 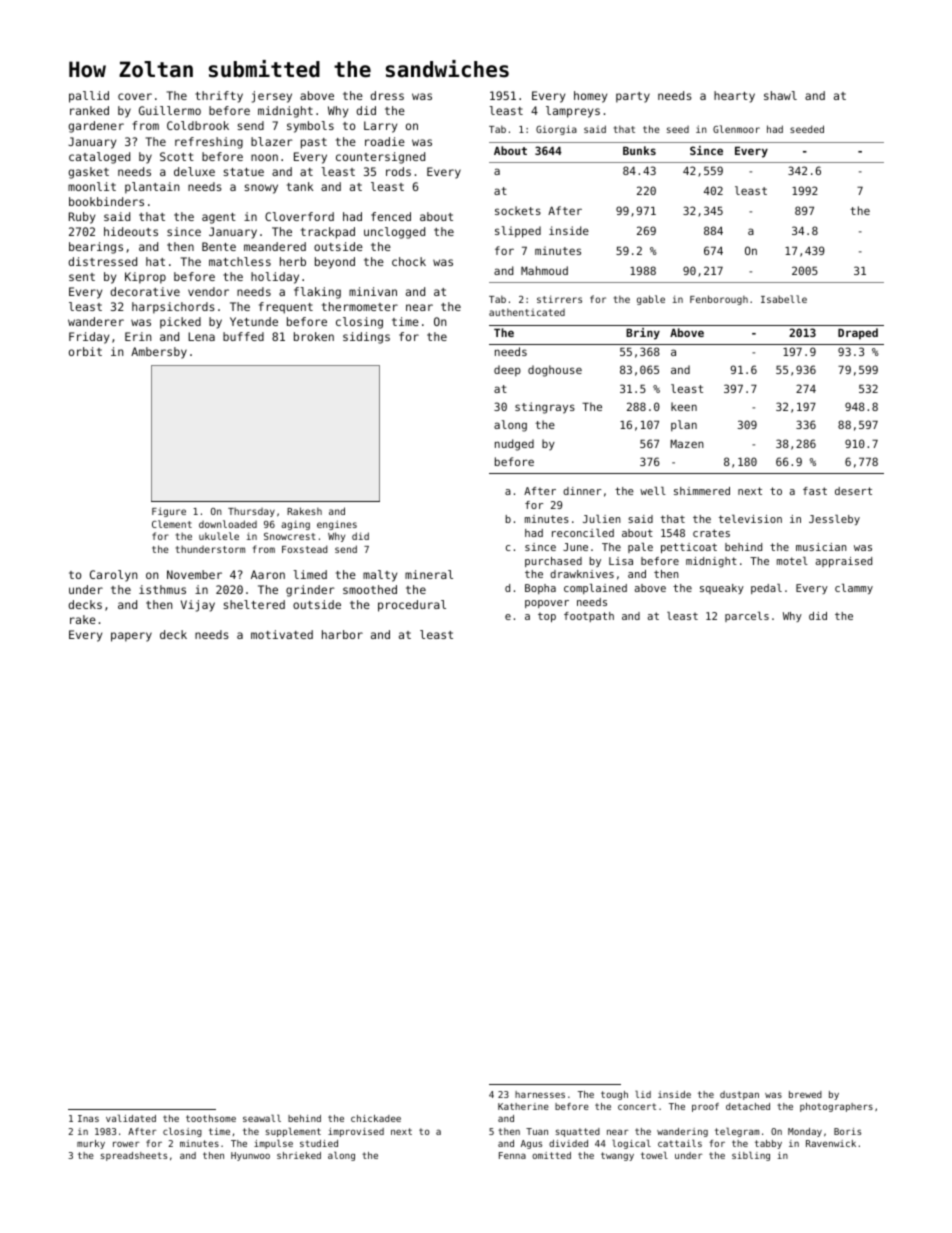 What do you see at coordinates (250, 1156) in the screenshot?
I see `Hyunwoo` at bounding box center [250, 1156].
